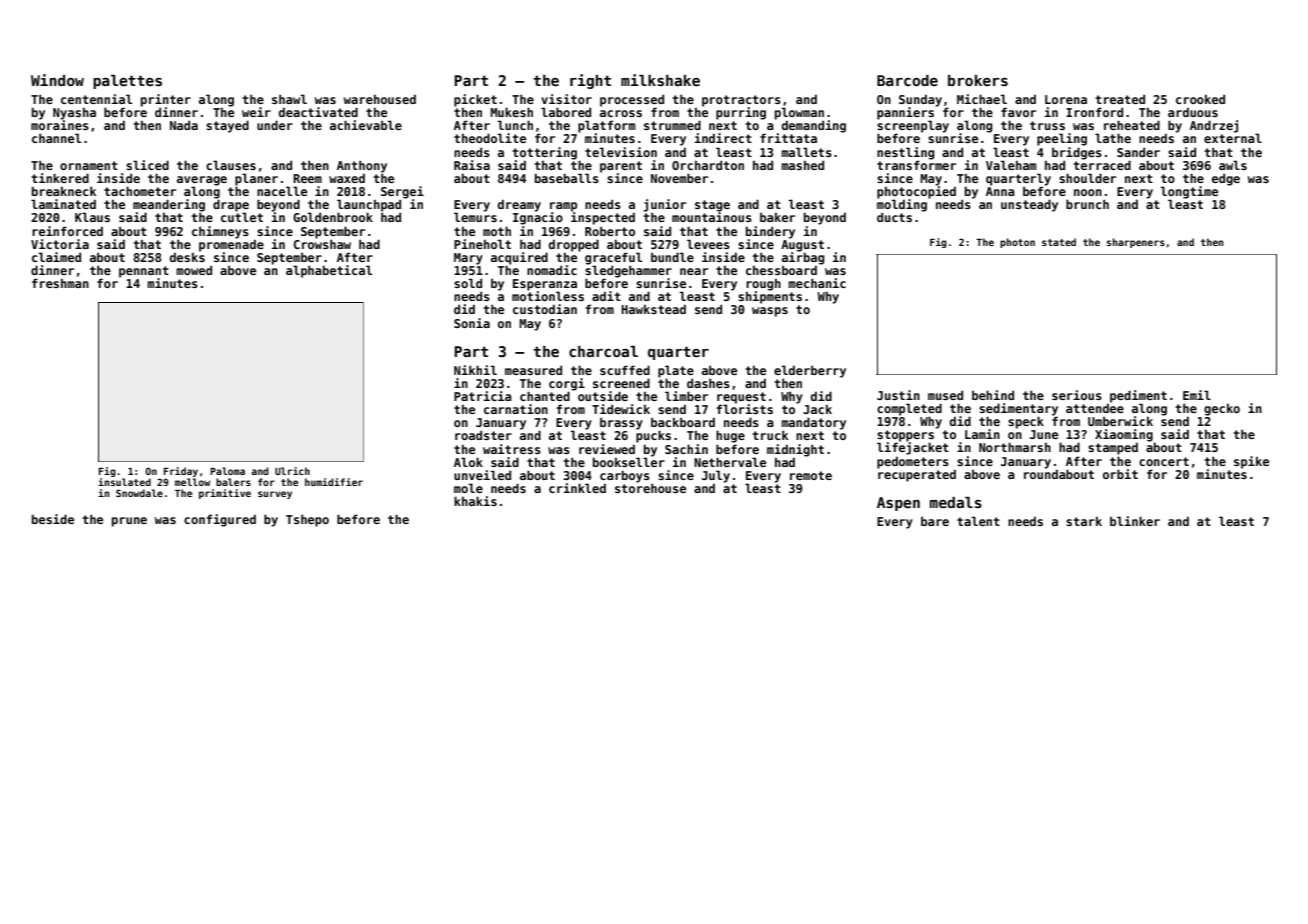  I want to click on Sander, so click(1138, 152).
